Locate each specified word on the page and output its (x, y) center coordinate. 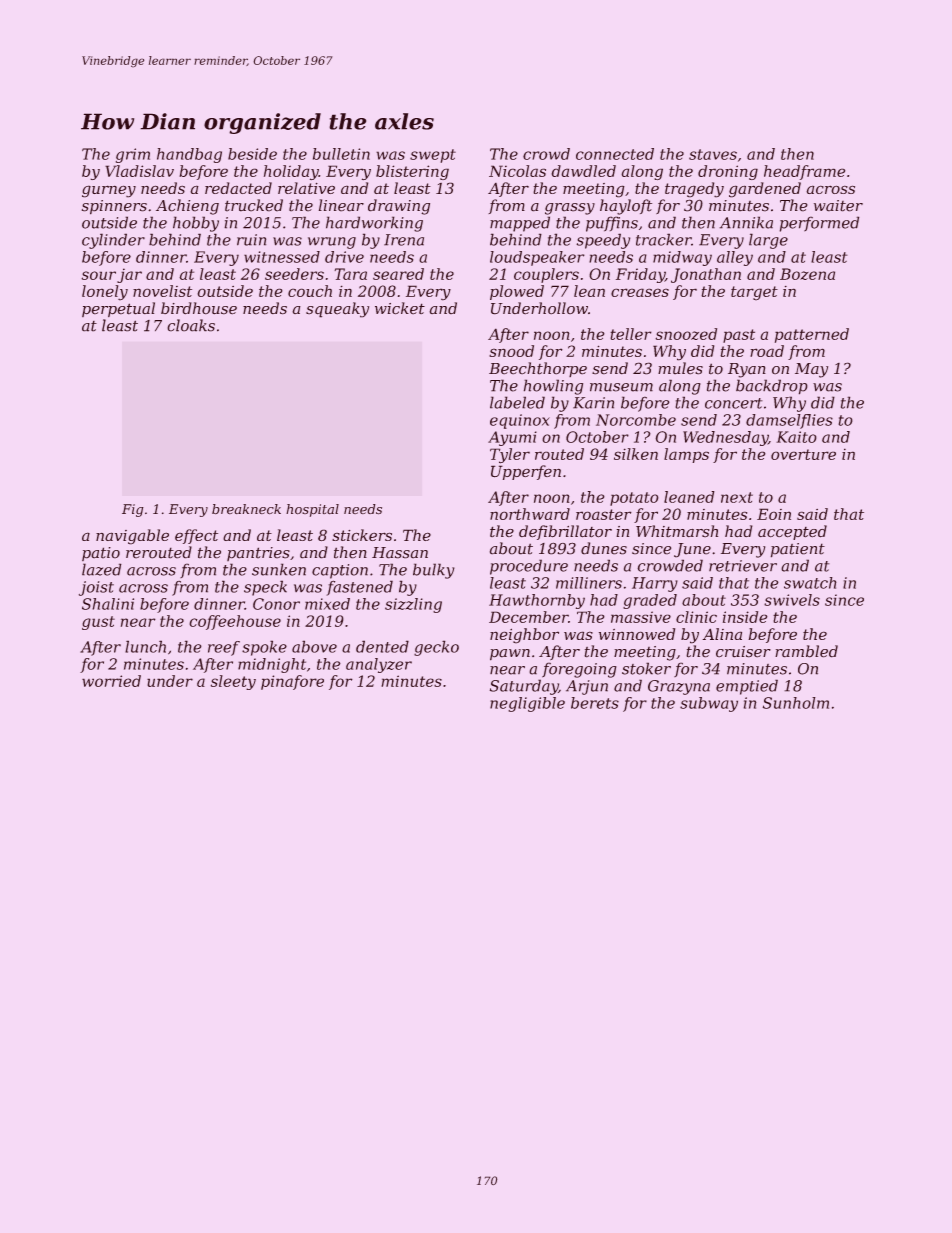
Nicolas (517, 171)
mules (680, 368)
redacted (238, 188)
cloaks (191, 325)
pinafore (292, 682)
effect (196, 536)
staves (713, 154)
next (737, 497)
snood (511, 351)
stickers (362, 535)
